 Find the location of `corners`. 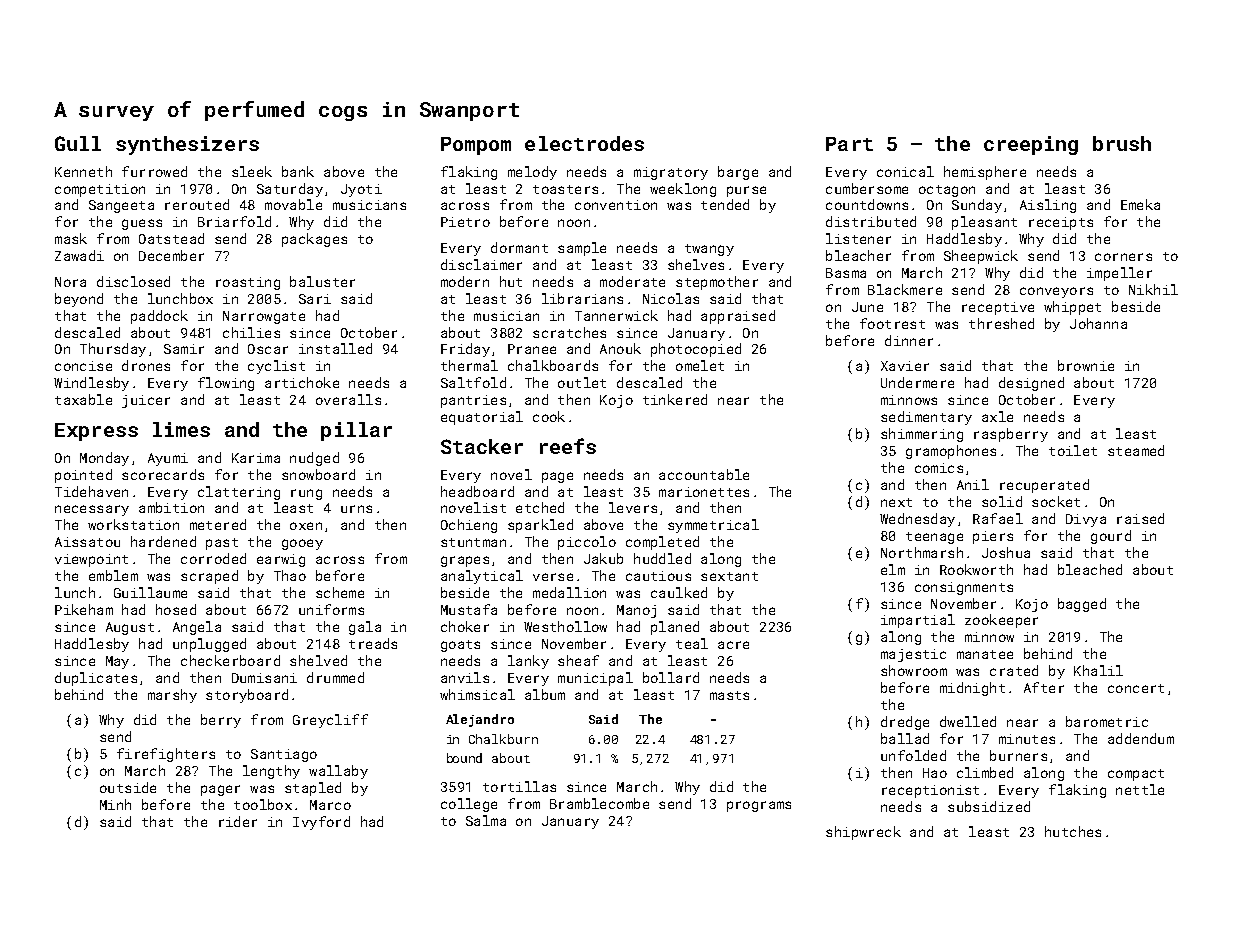

corners is located at coordinates (1123, 257).
